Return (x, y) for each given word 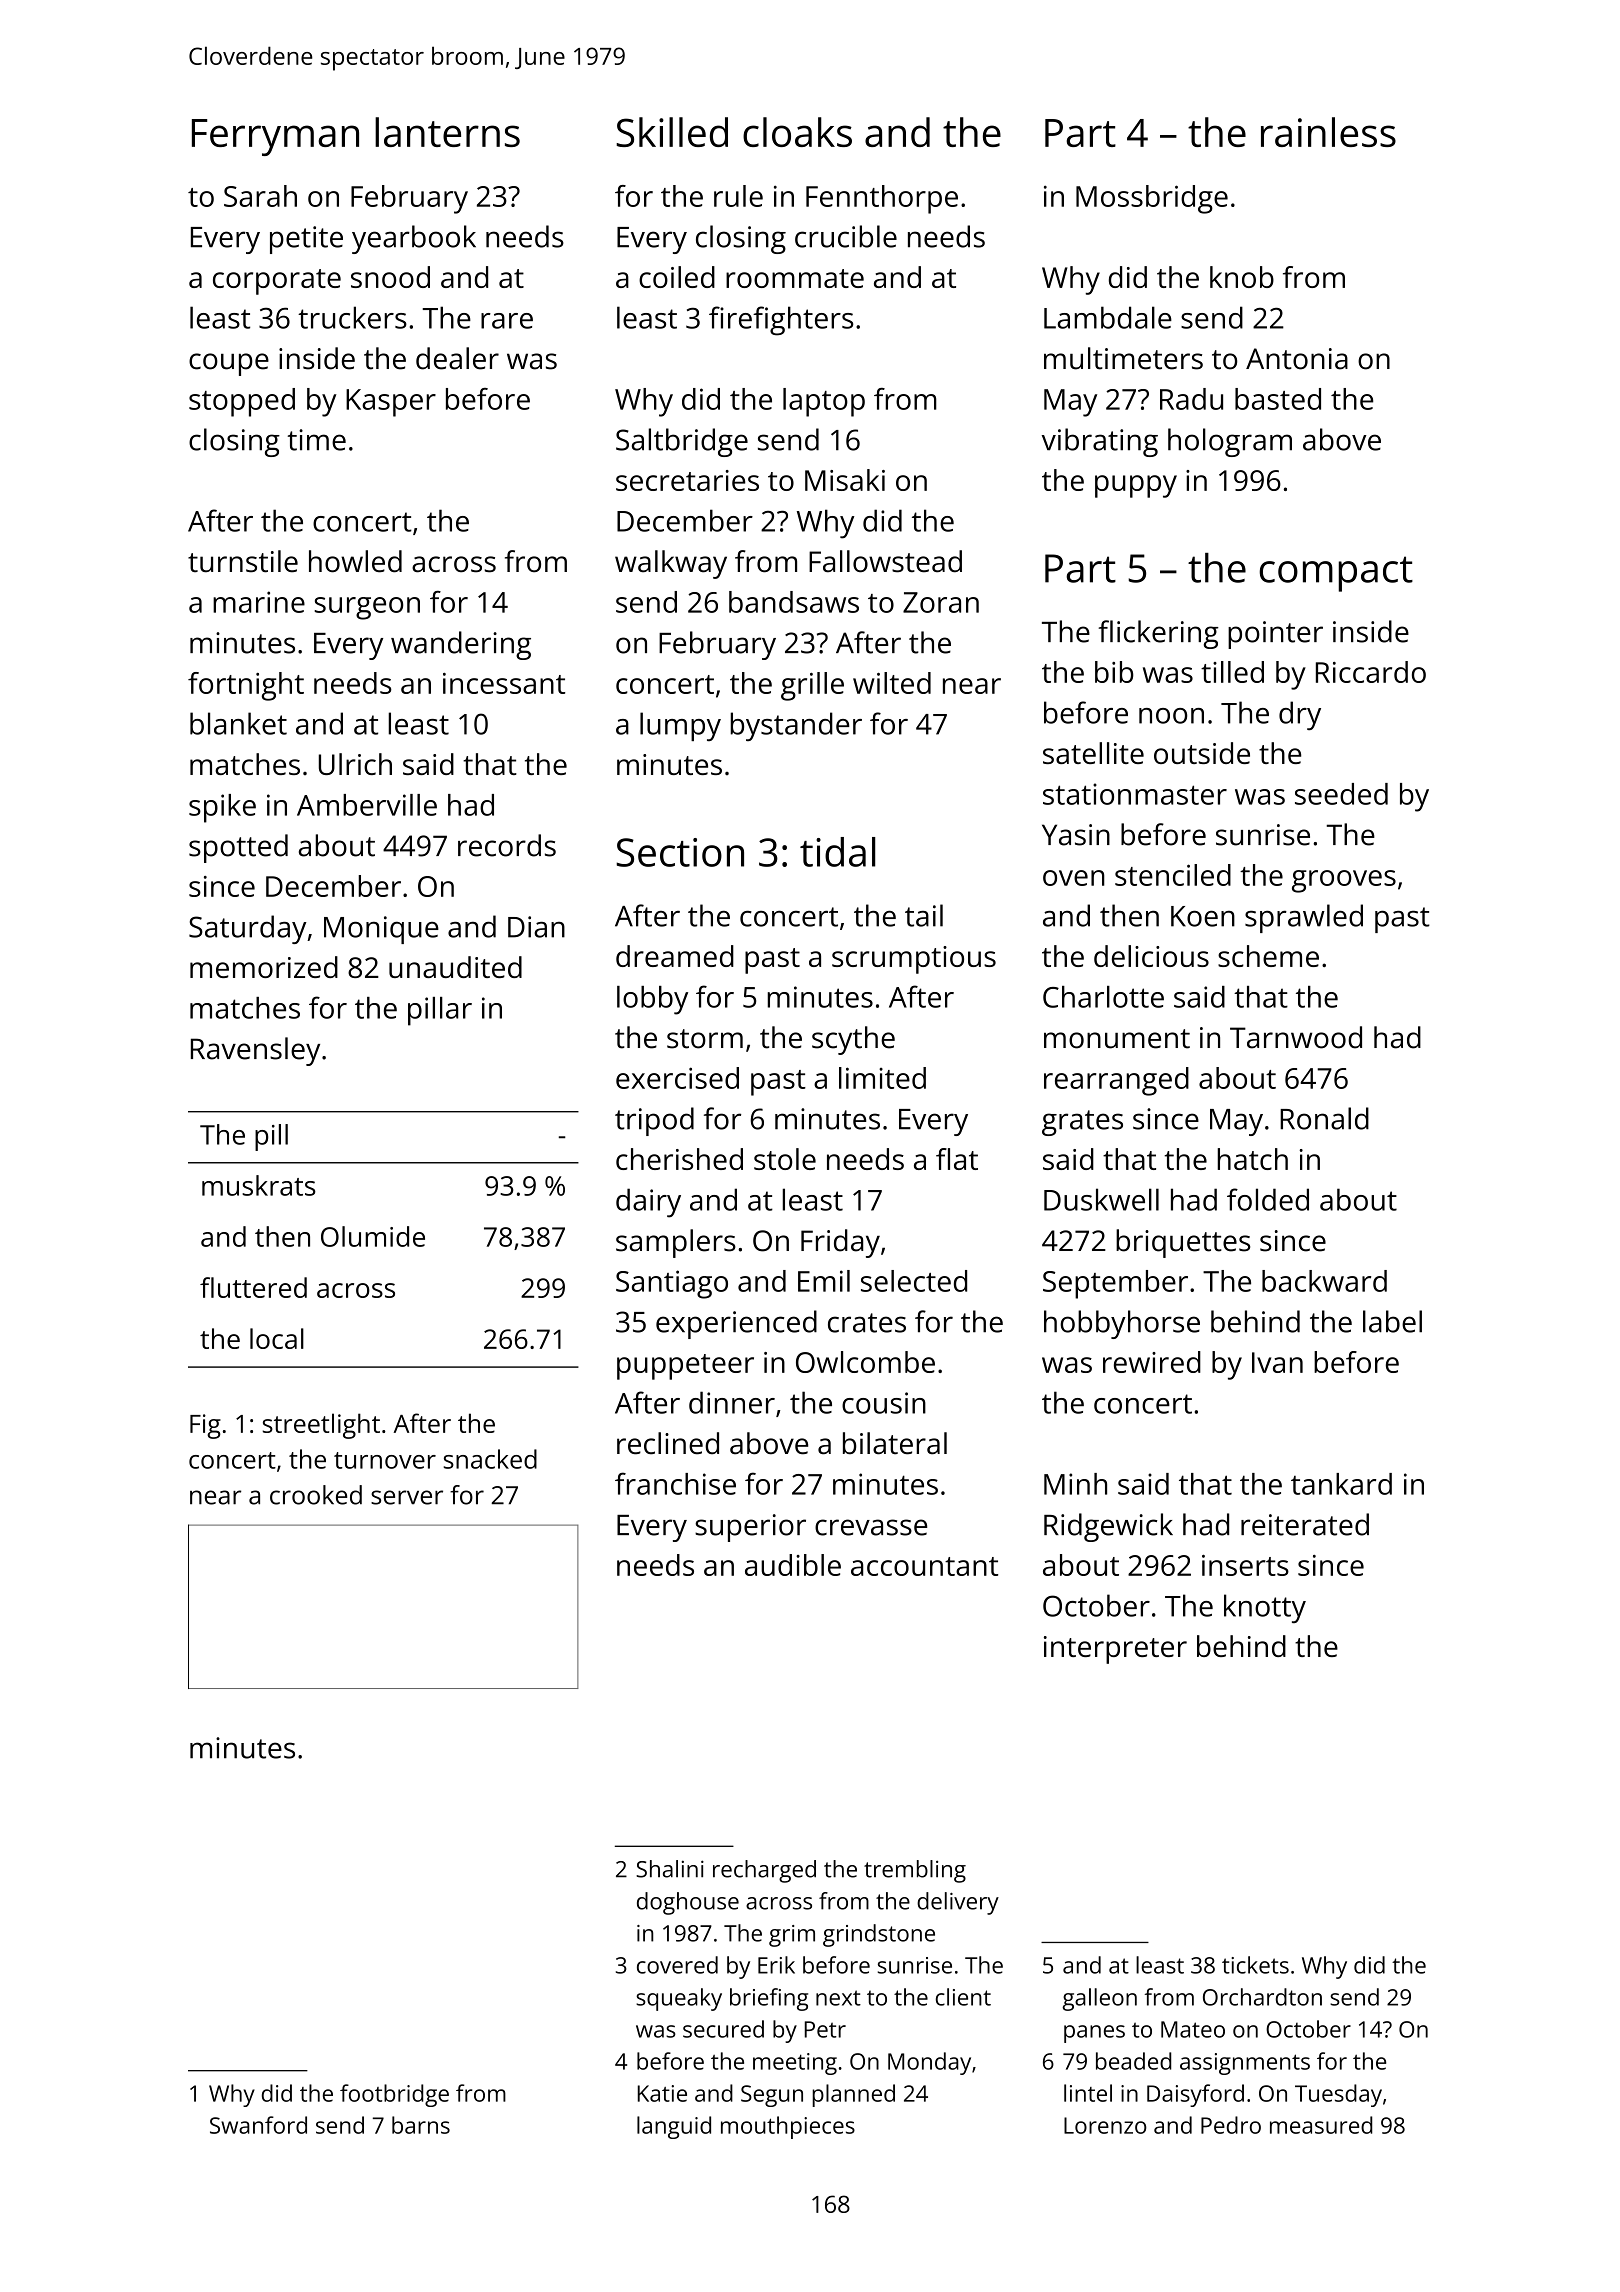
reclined (668, 1443)
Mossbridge (1152, 199)
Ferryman (275, 137)
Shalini (670, 1869)
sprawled (1304, 918)
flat (957, 1159)
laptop (824, 402)
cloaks (797, 132)
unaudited (455, 967)
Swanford (258, 2125)
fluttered (253, 1287)
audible (793, 1565)
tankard (1341, 1484)
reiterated (1305, 1524)
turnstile (243, 561)
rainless (1328, 132)
